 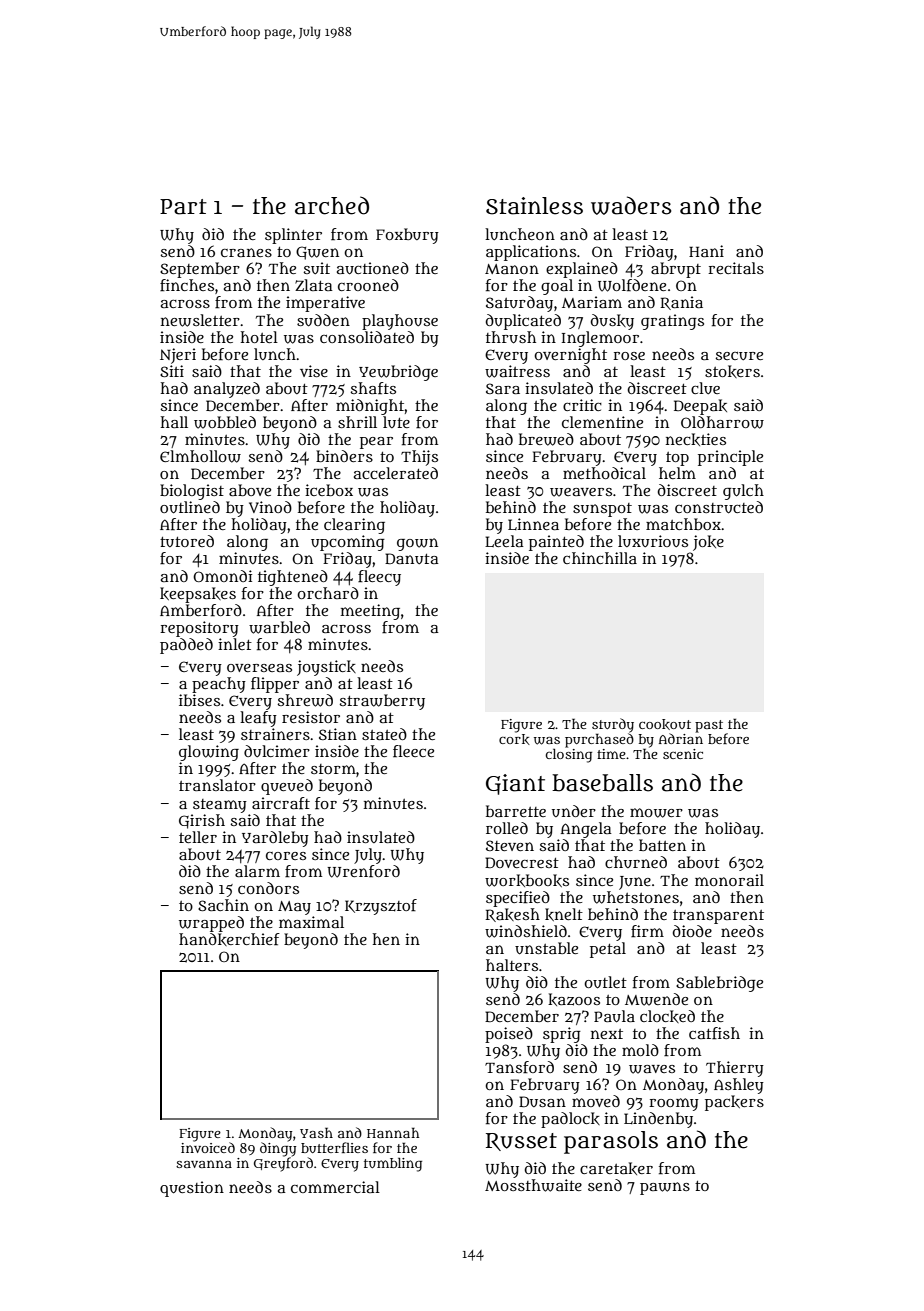 I want to click on Mwende, so click(x=656, y=999).
